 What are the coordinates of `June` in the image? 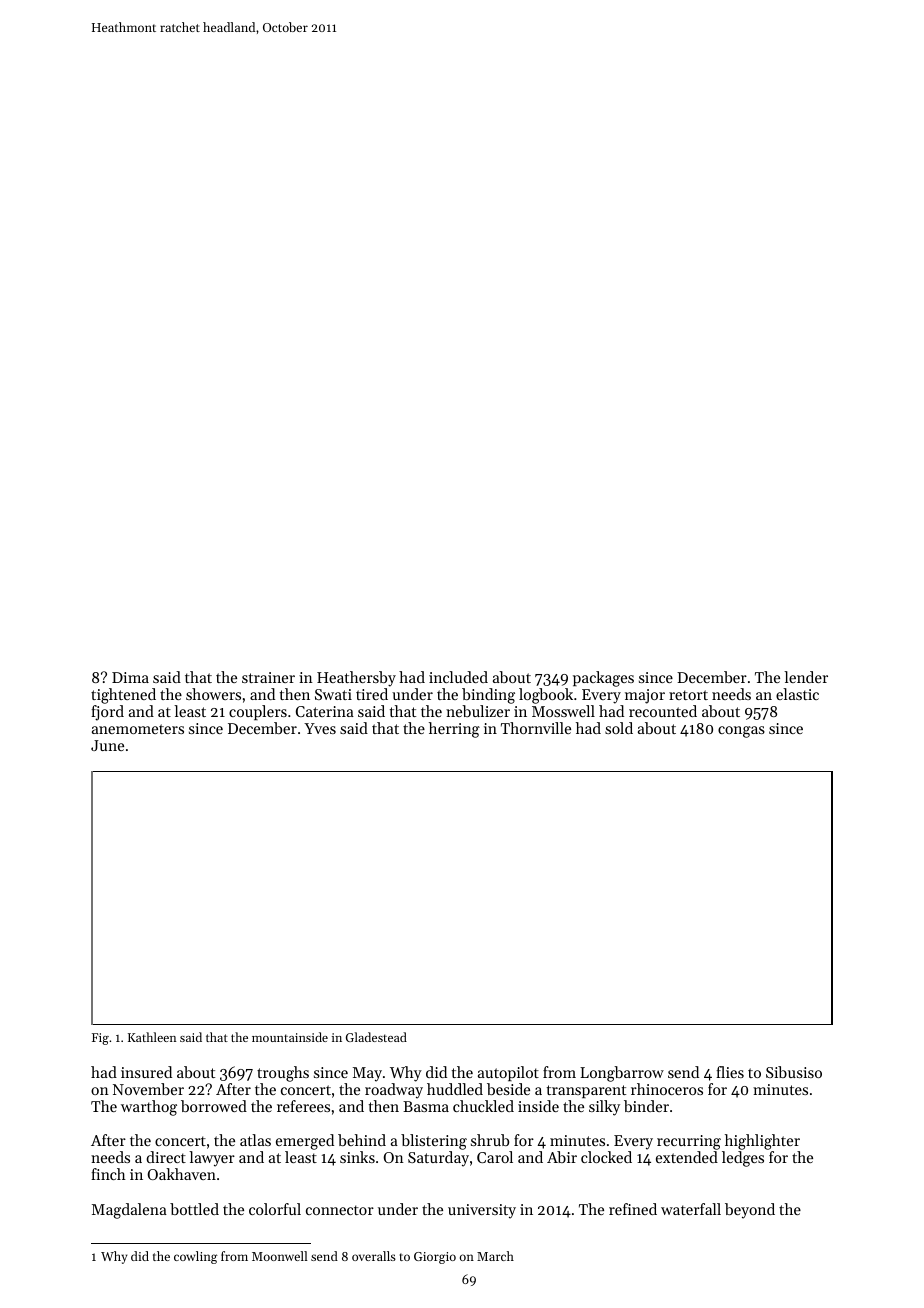 It's located at (107, 745).
